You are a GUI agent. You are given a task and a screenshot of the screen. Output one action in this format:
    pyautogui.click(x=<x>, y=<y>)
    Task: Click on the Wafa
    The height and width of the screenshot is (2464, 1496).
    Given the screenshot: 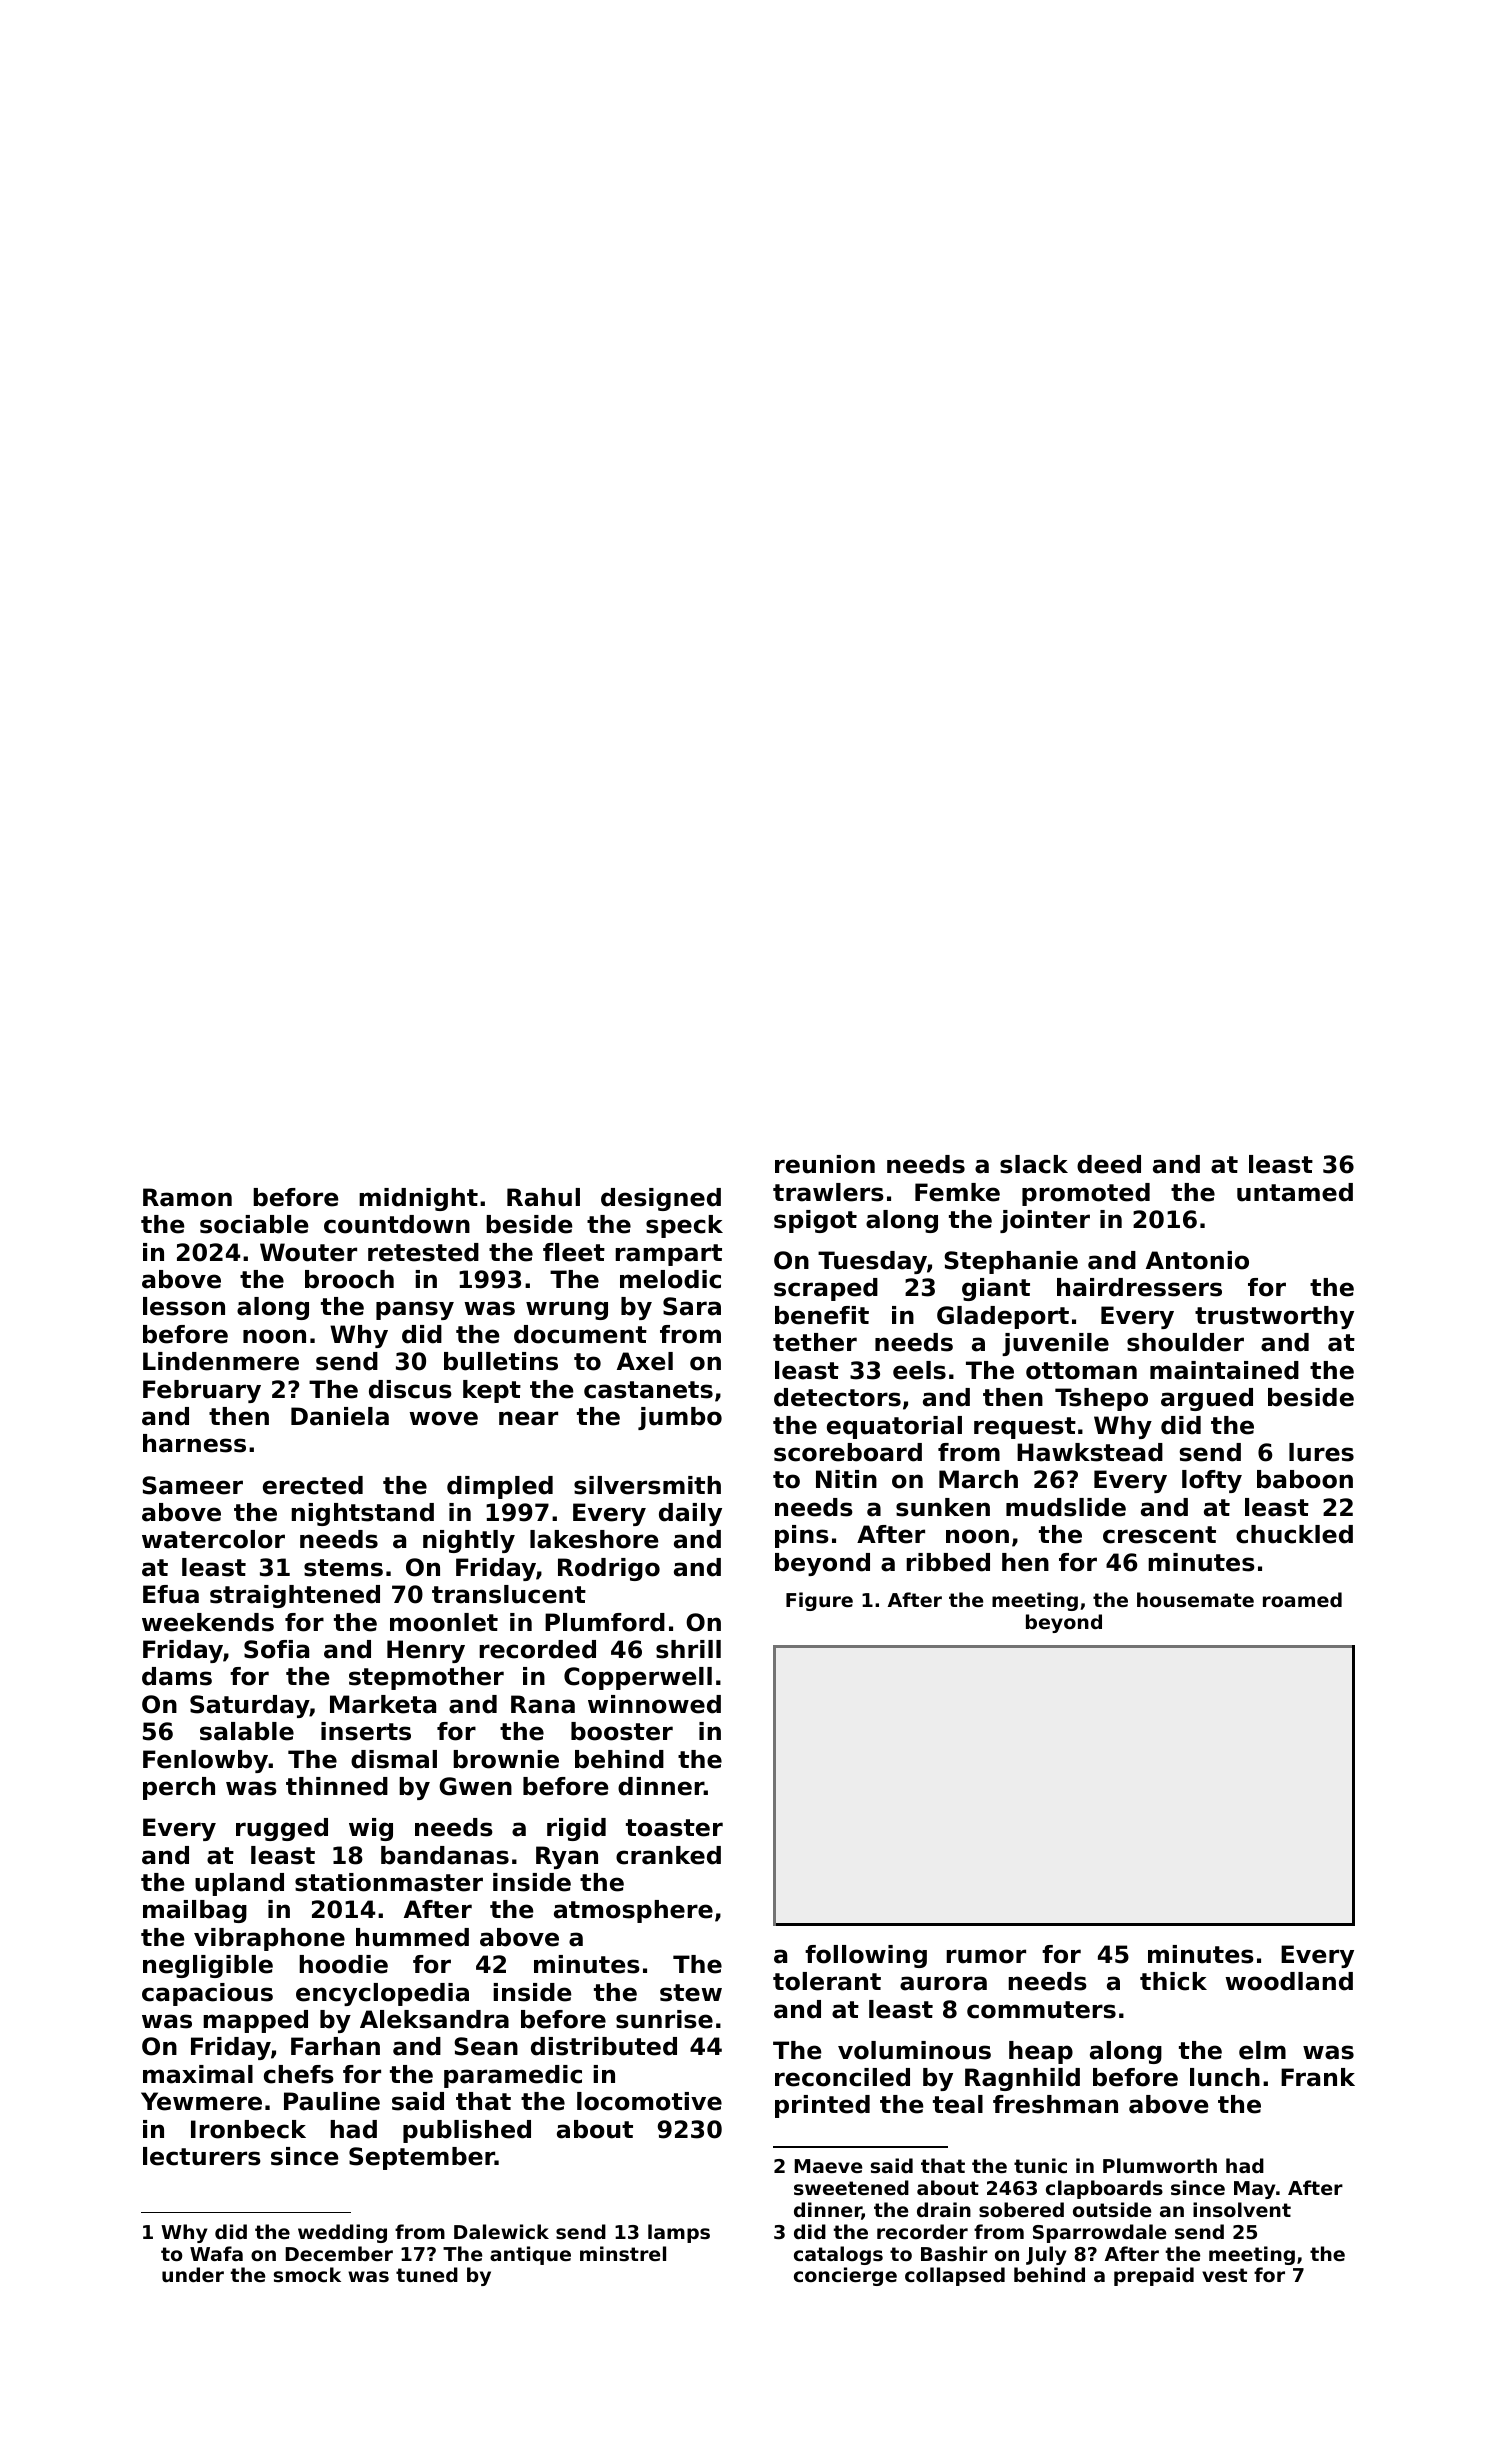 What is the action you would take?
    pyautogui.click(x=216, y=2253)
